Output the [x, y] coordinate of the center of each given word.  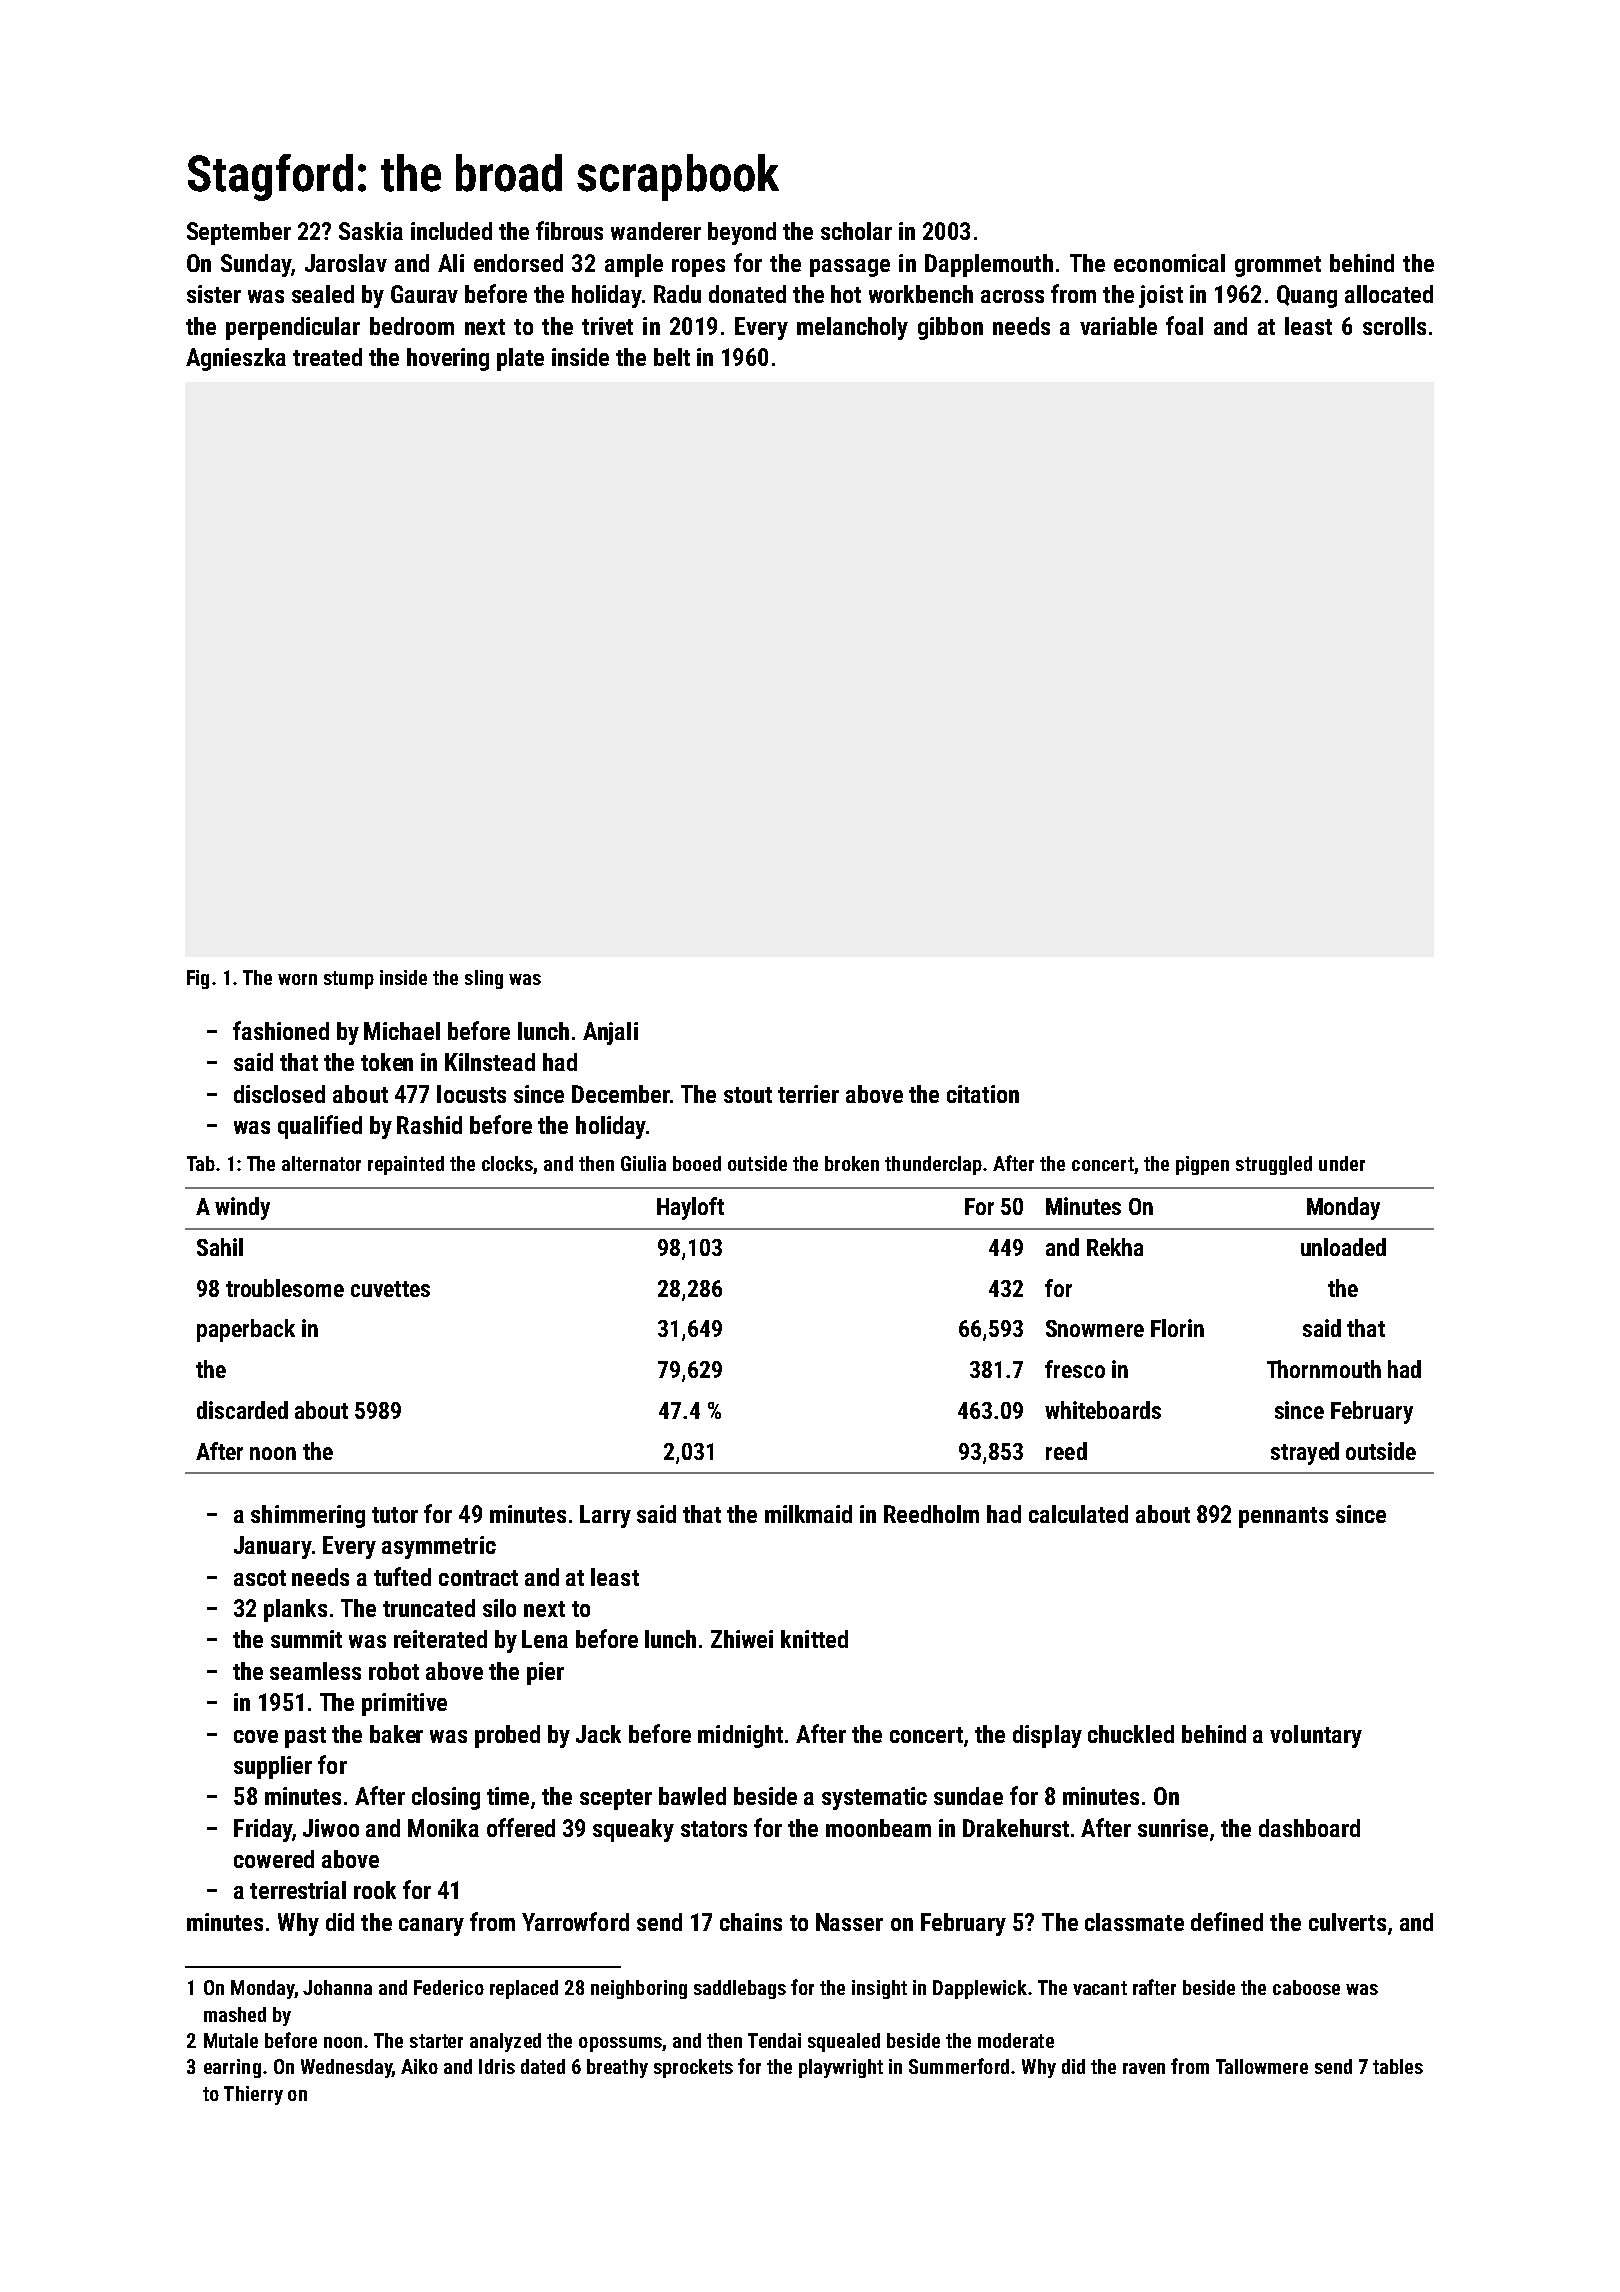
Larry [605, 1516]
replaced [524, 1989]
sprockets [693, 2068]
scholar [856, 231]
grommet [1278, 266]
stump [349, 980]
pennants [1283, 1517]
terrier [808, 1094]
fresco [1075, 1369]
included [451, 231]
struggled [1274, 1165]
